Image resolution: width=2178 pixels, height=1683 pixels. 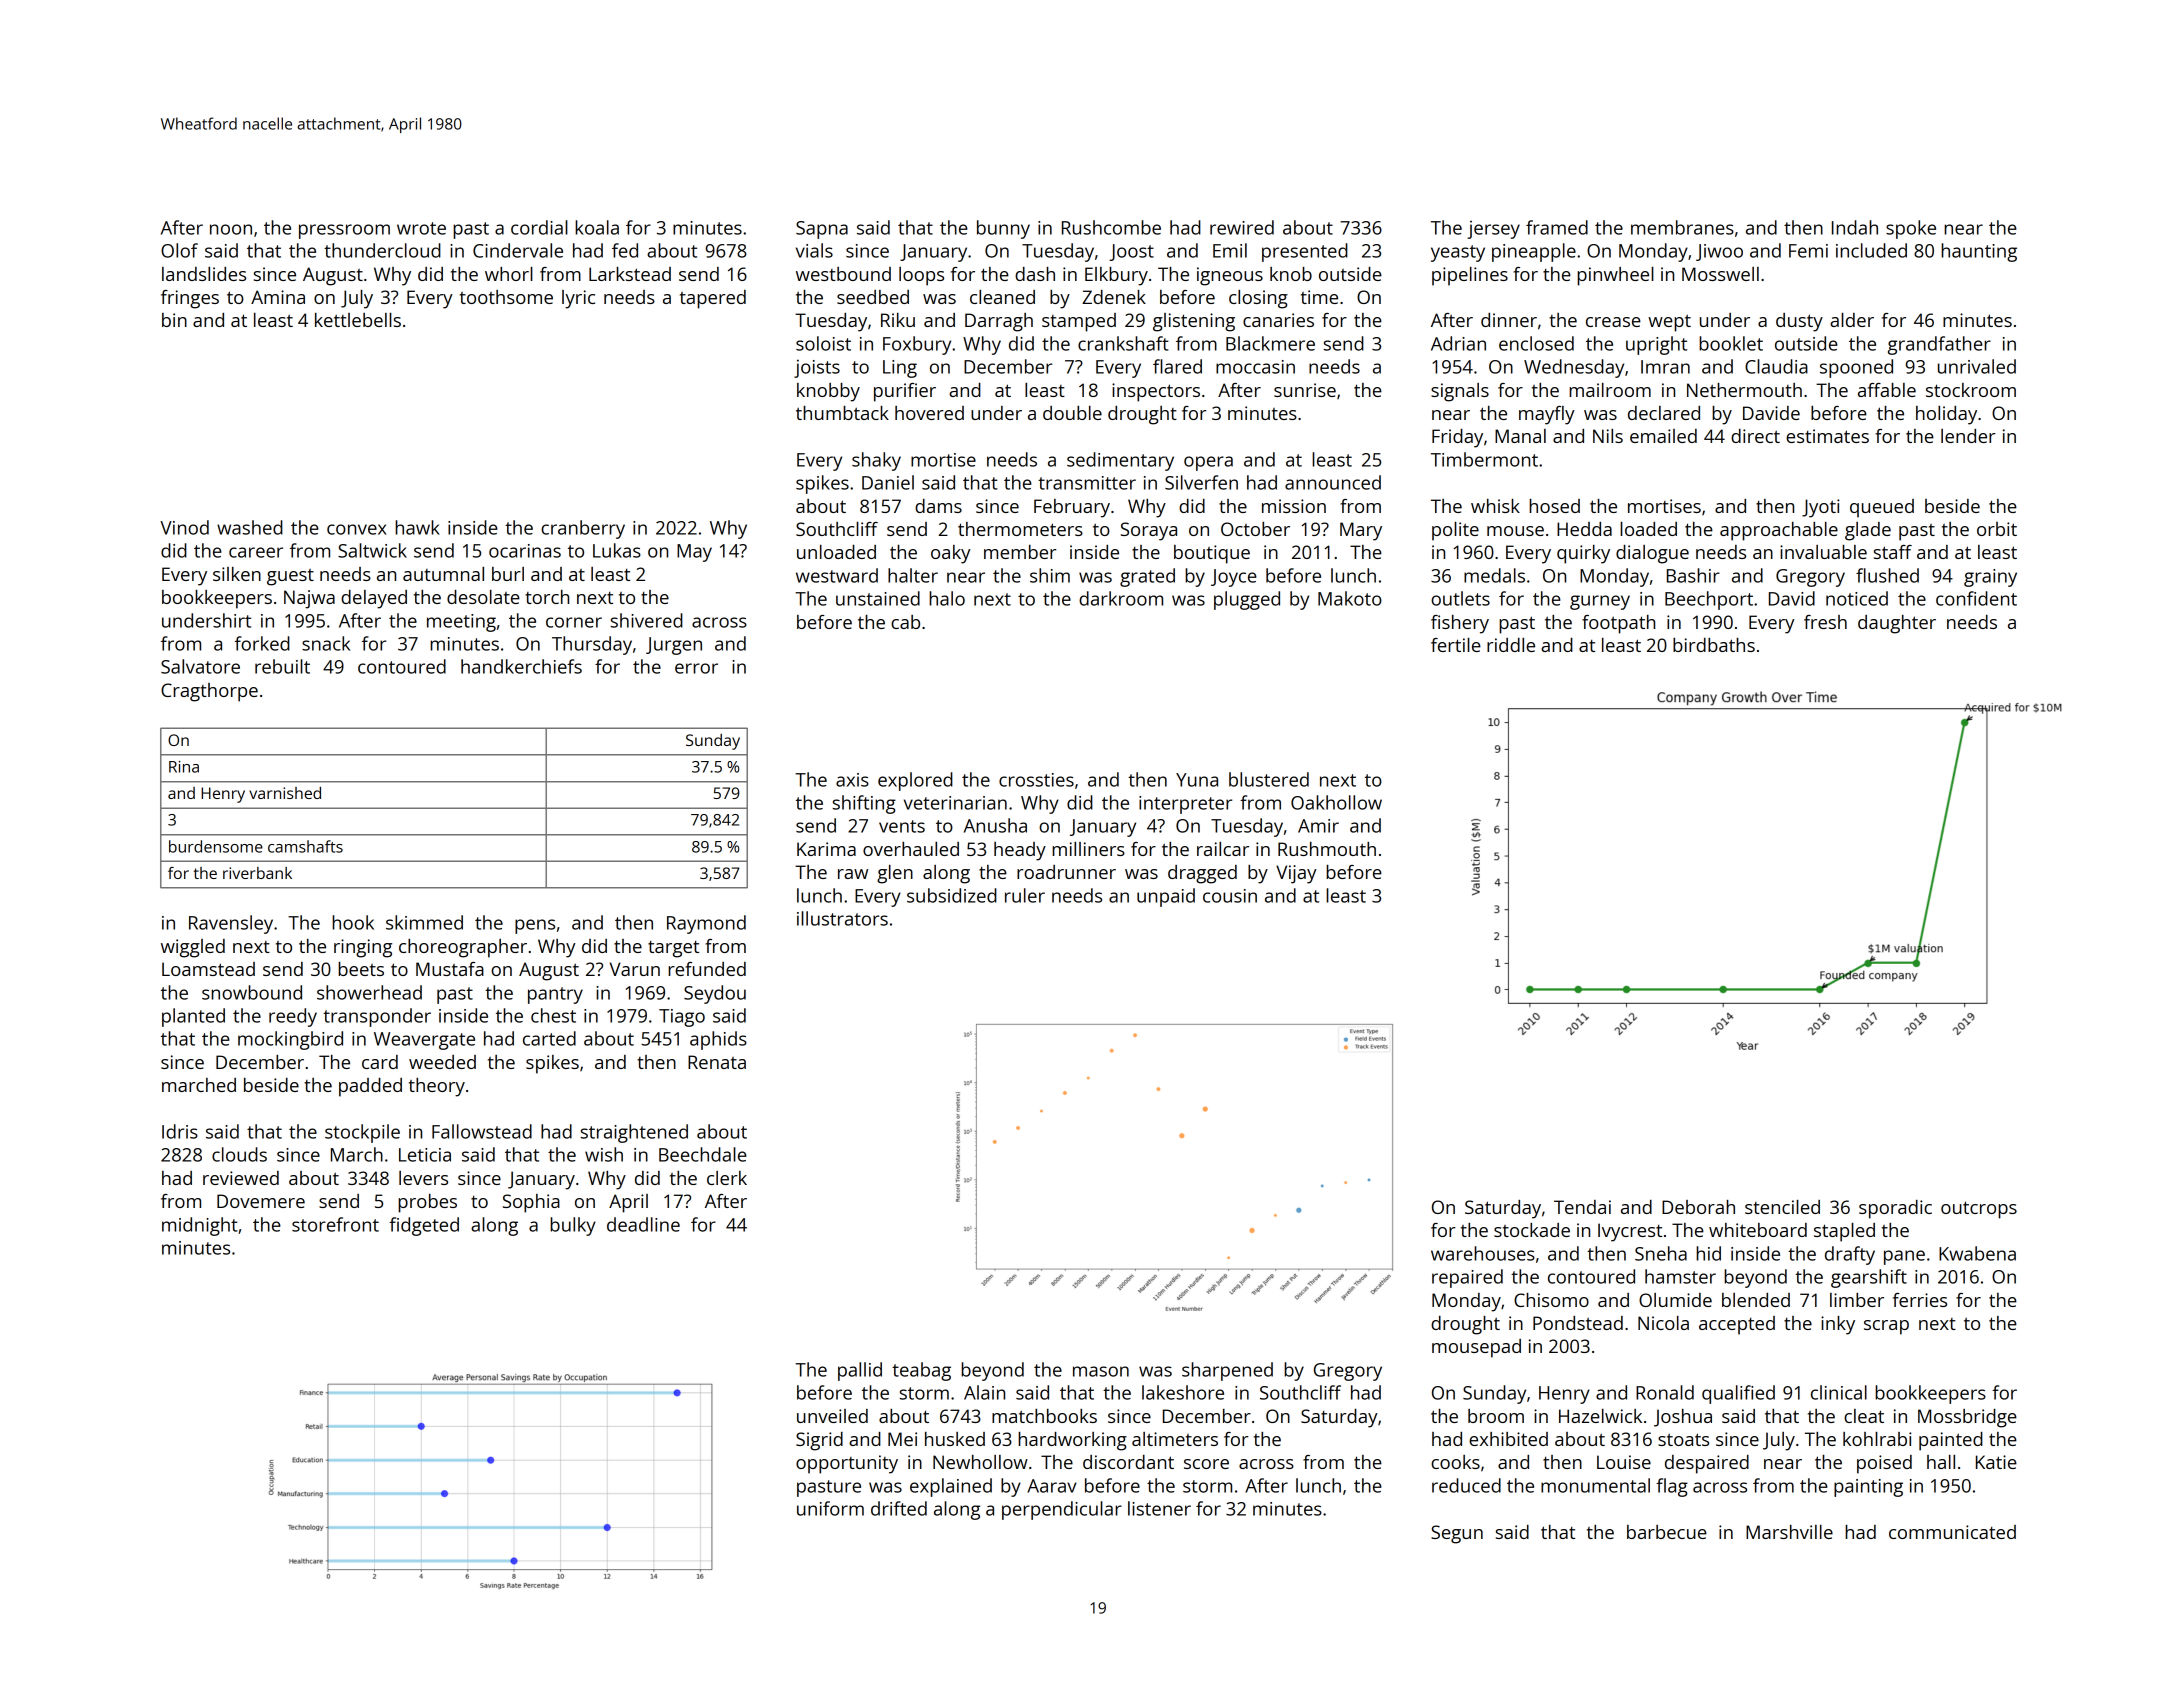 What do you see at coordinates (1121, 598) in the screenshot?
I see `darkroom` at bounding box center [1121, 598].
